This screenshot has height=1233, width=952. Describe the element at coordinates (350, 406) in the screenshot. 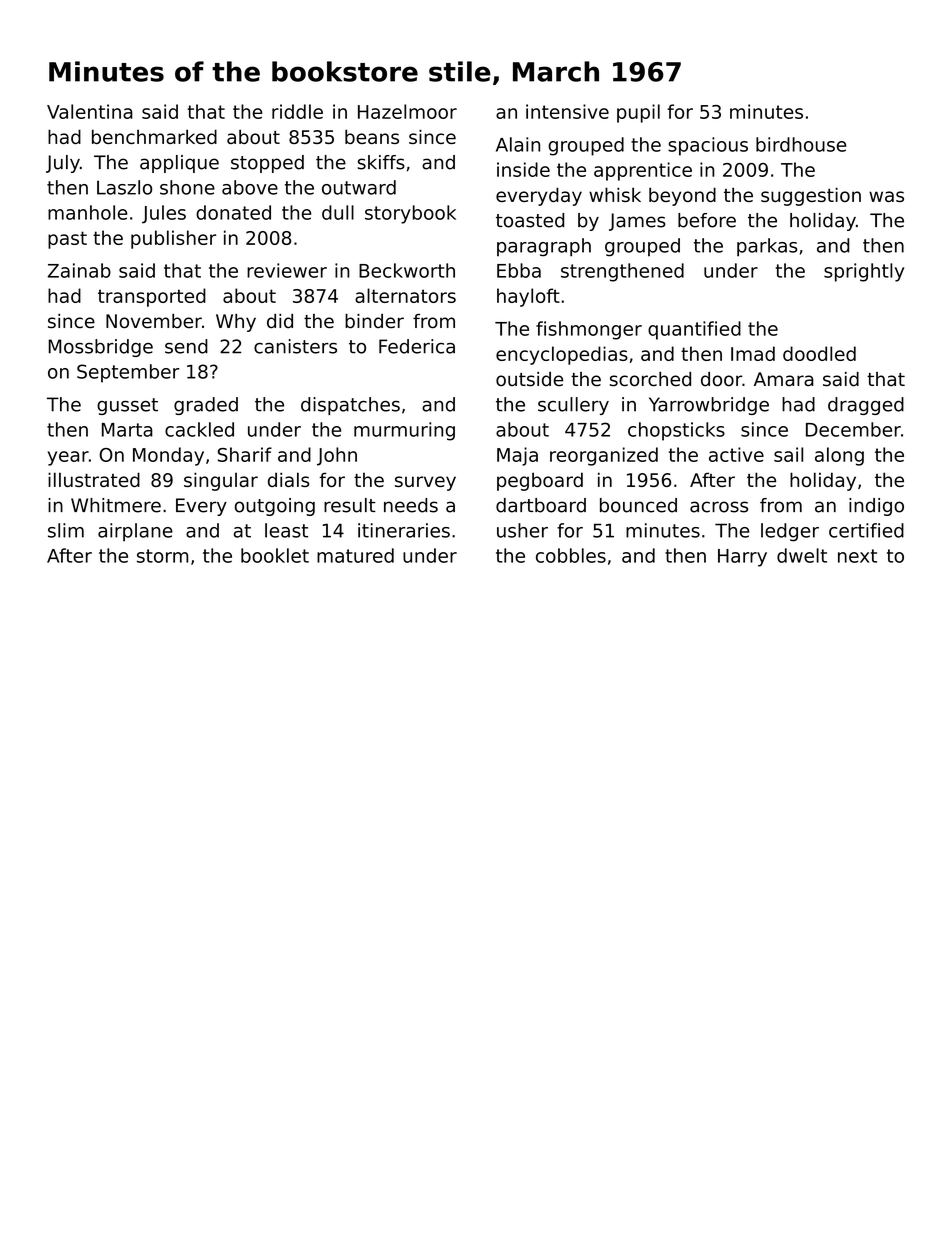

I see `dispatches` at that location.
